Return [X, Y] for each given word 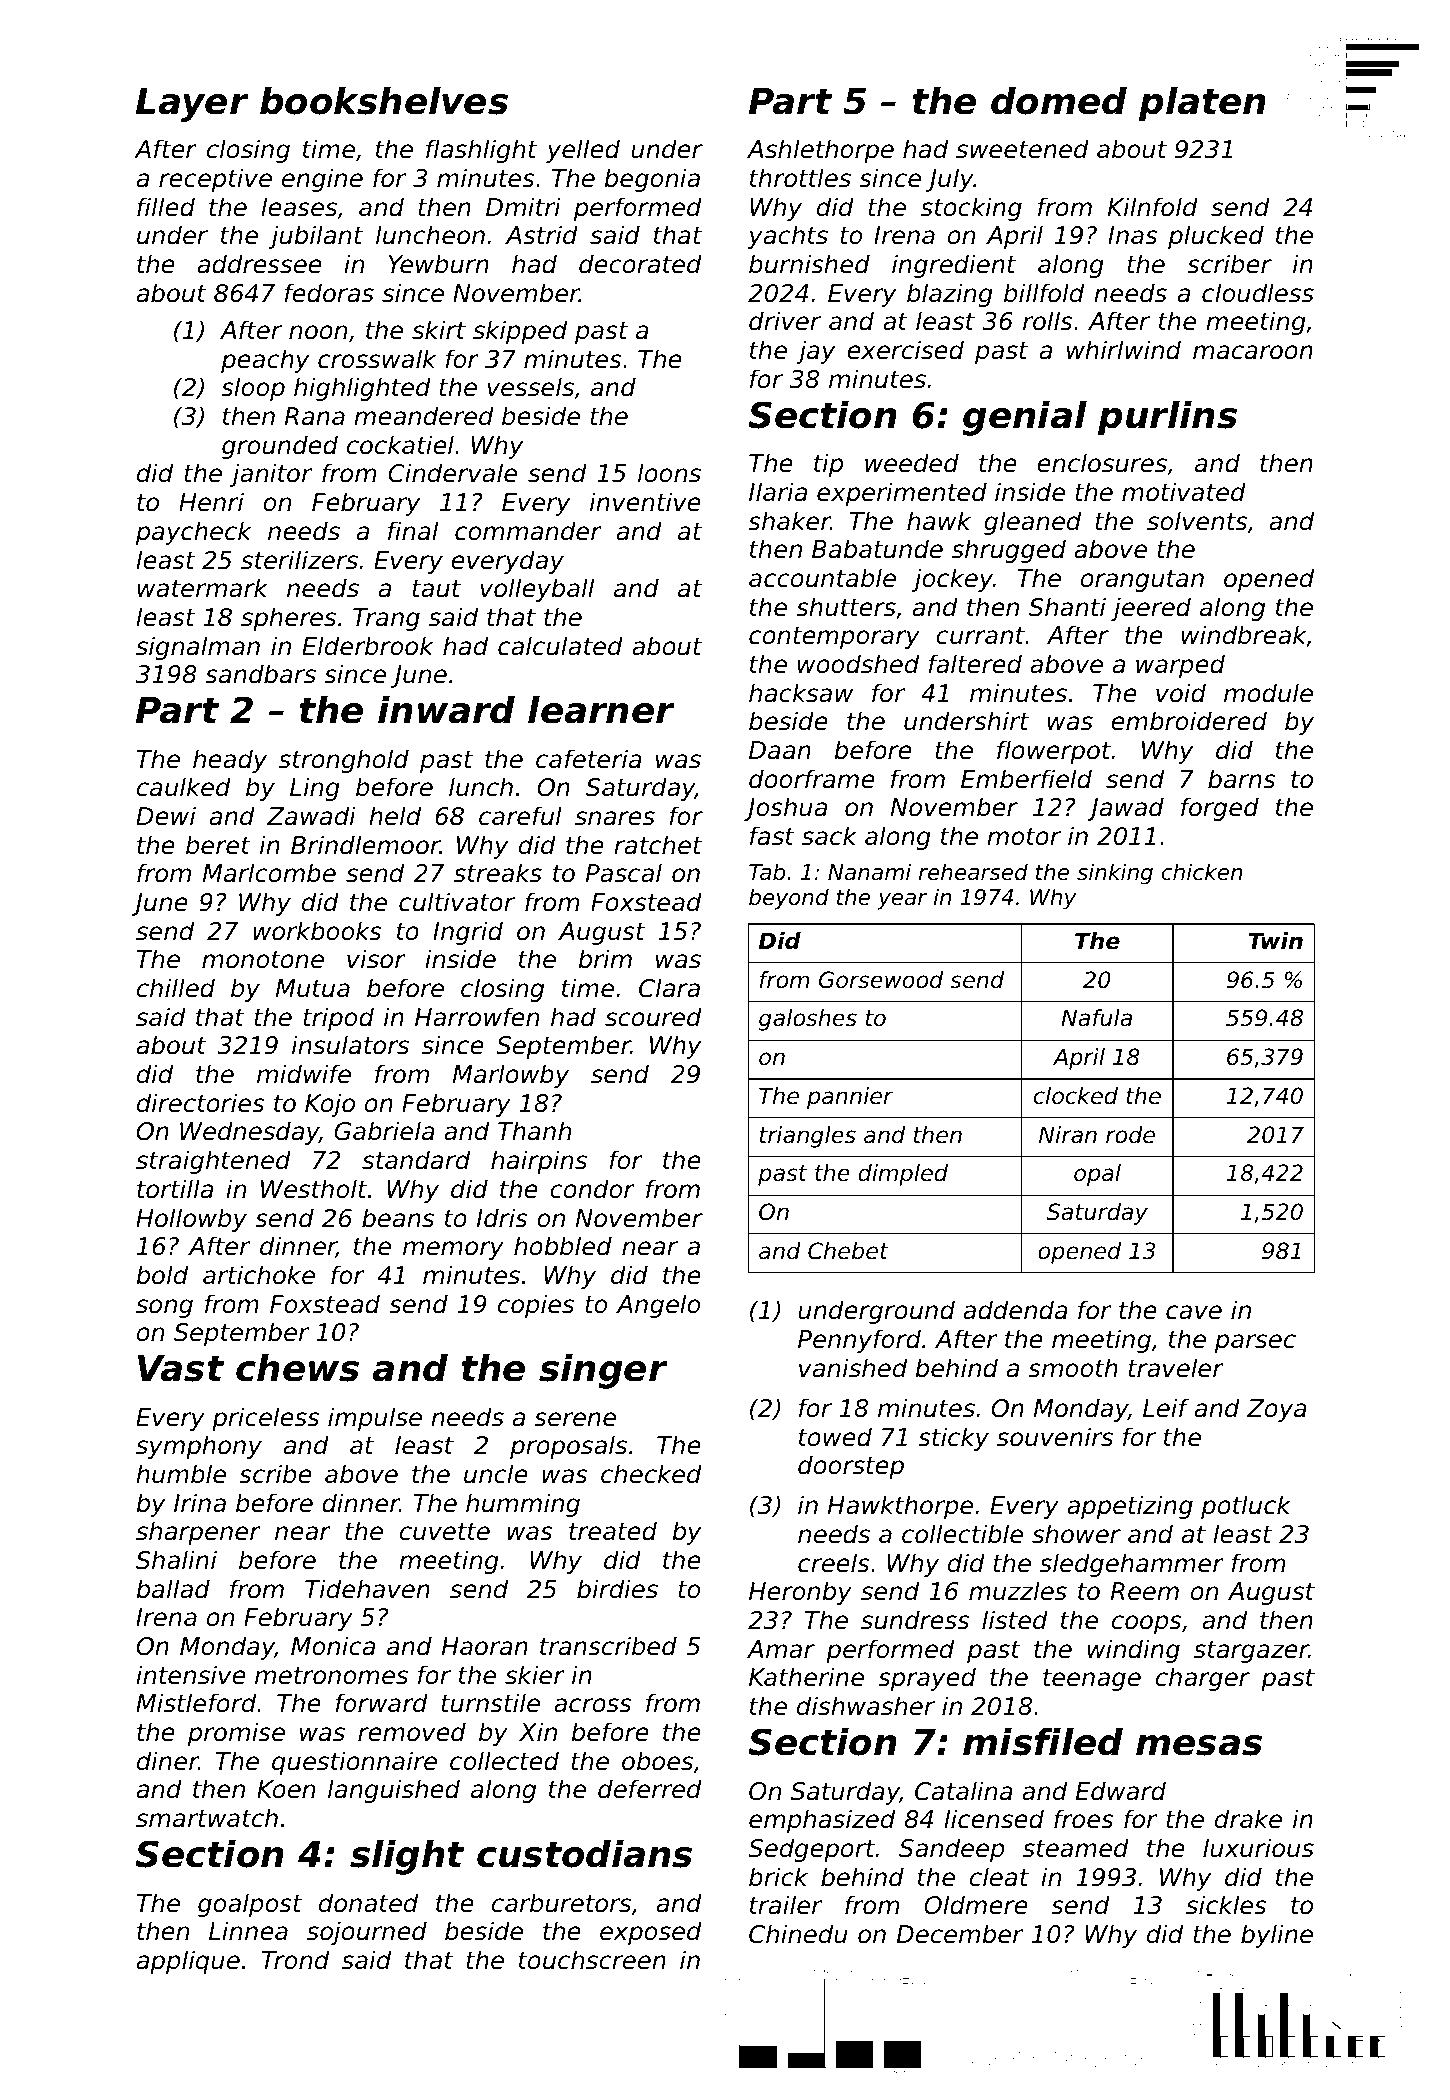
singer [603, 1371]
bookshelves [384, 101]
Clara [669, 988]
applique [188, 1962]
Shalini [176, 1560]
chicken [1202, 872]
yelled [583, 151]
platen [1202, 104]
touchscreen [592, 1960]
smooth [1073, 1368]
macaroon [1253, 352]
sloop [253, 389]
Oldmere [976, 1905]
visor [376, 959]
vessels [530, 387]
